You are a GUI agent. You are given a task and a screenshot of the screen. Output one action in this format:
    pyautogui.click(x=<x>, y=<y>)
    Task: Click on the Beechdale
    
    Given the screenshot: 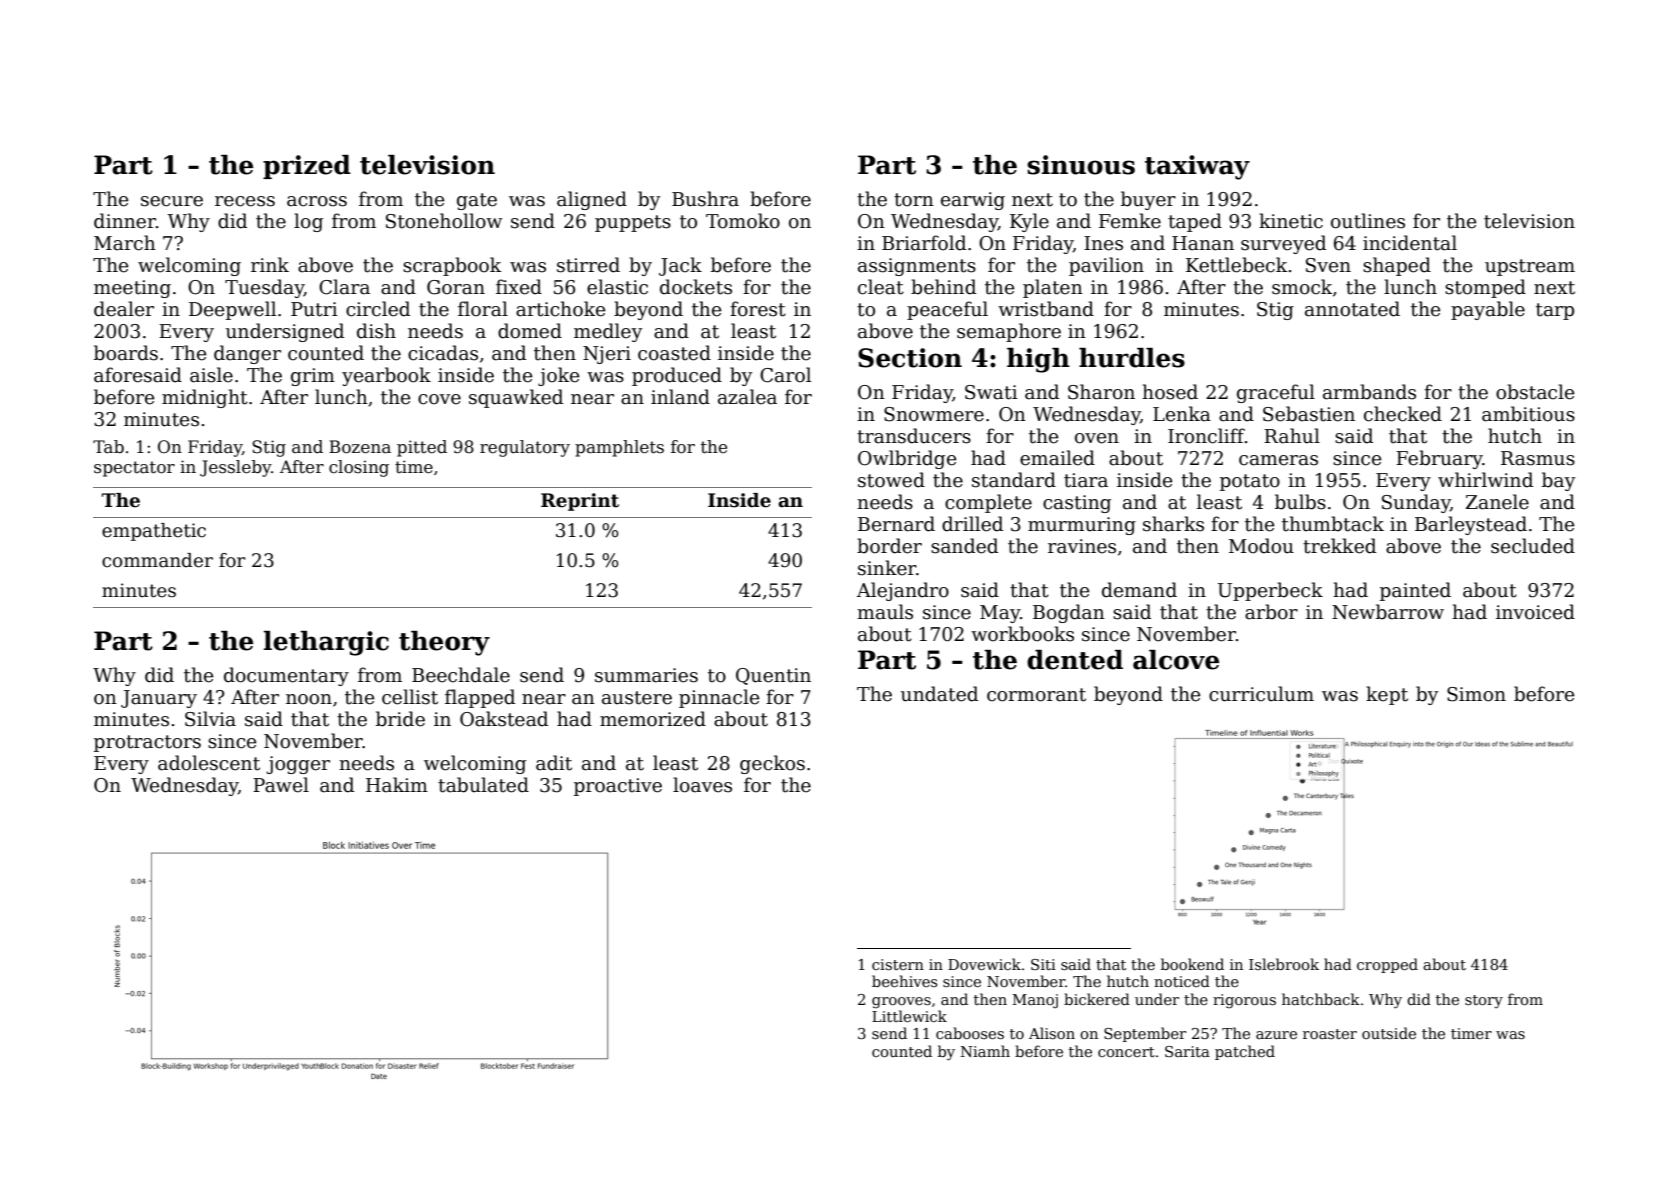 What is the action you would take?
    pyautogui.click(x=461, y=675)
